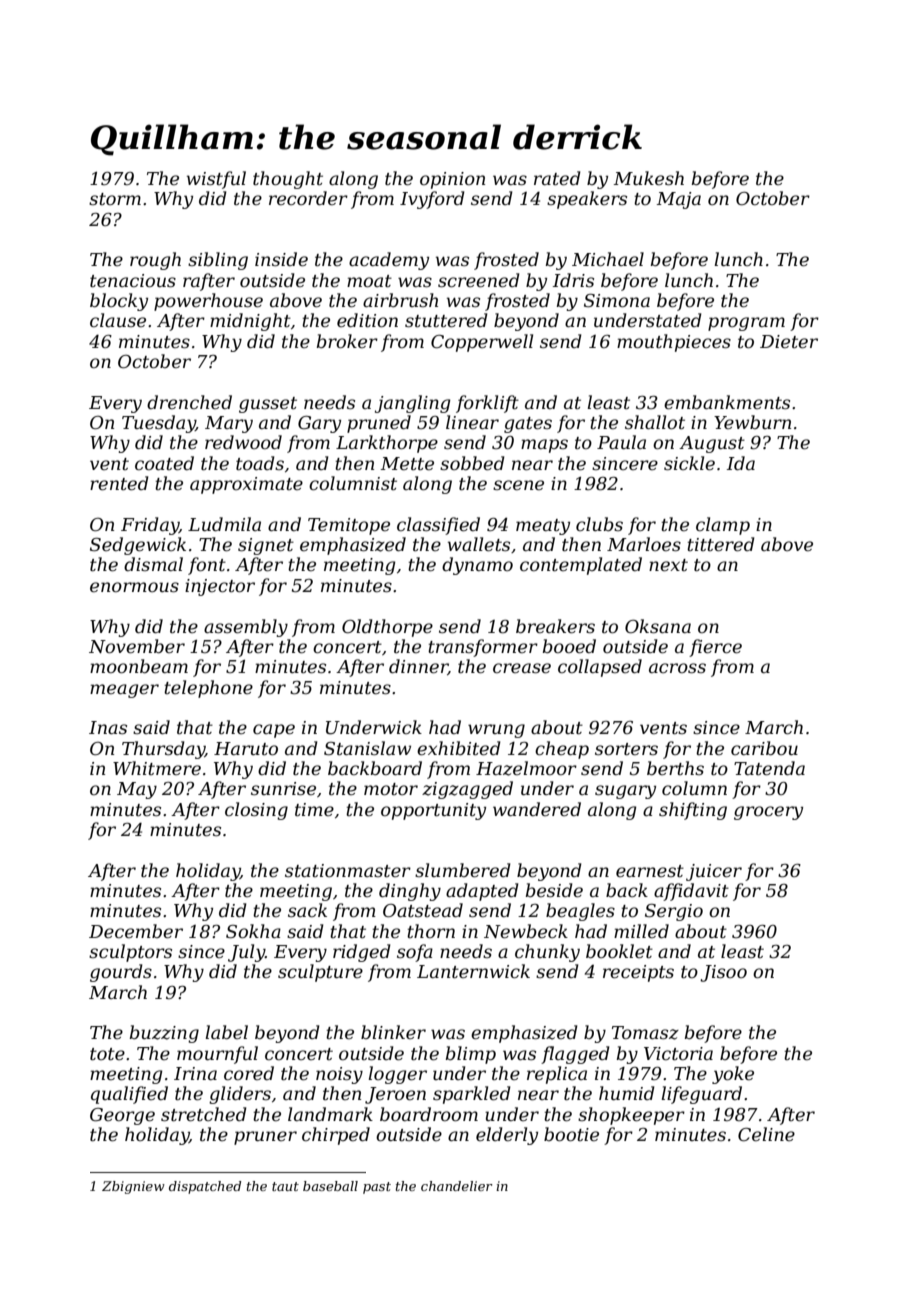 The height and width of the image is (1316, 908). What do you see at coordinates (288, 180) in the image?
I see `thought` at bounding box center [288, 180].
